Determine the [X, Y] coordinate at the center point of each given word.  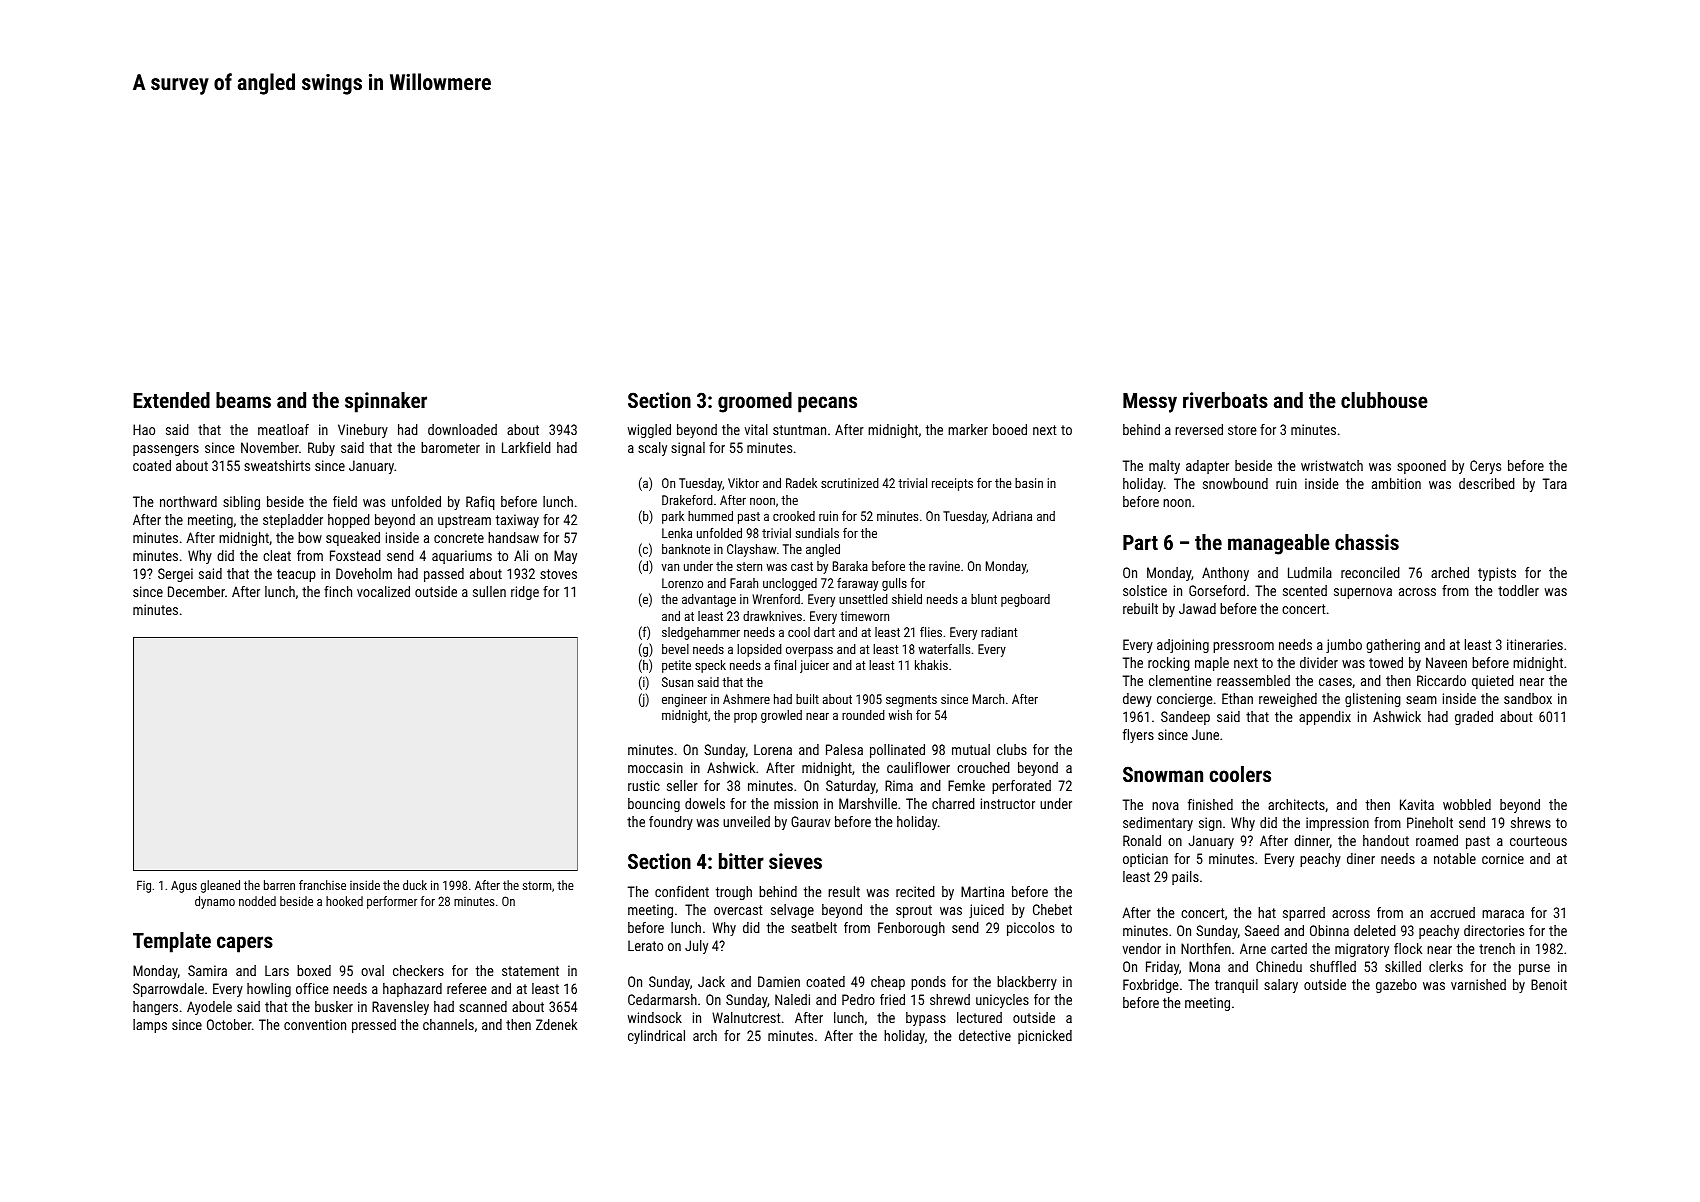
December [196, 591]
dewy [1137, 700]
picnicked [1045, 1037]
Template [172, 942]
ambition [1396, 483]
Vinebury [363, 431]
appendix [1325, 718]
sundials [817, 533]
